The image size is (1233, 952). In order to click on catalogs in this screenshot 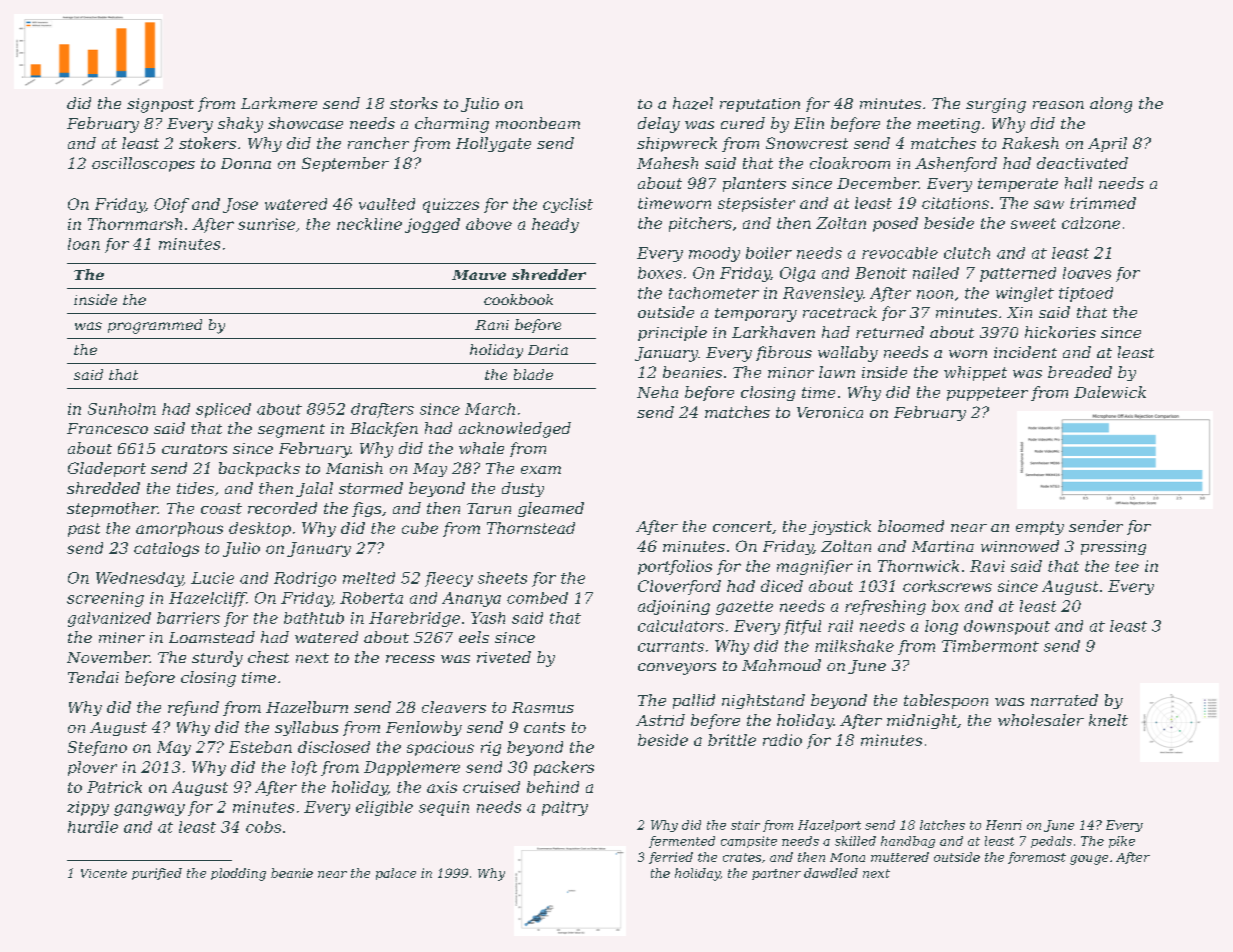, I will do `click(166, 549)`.
